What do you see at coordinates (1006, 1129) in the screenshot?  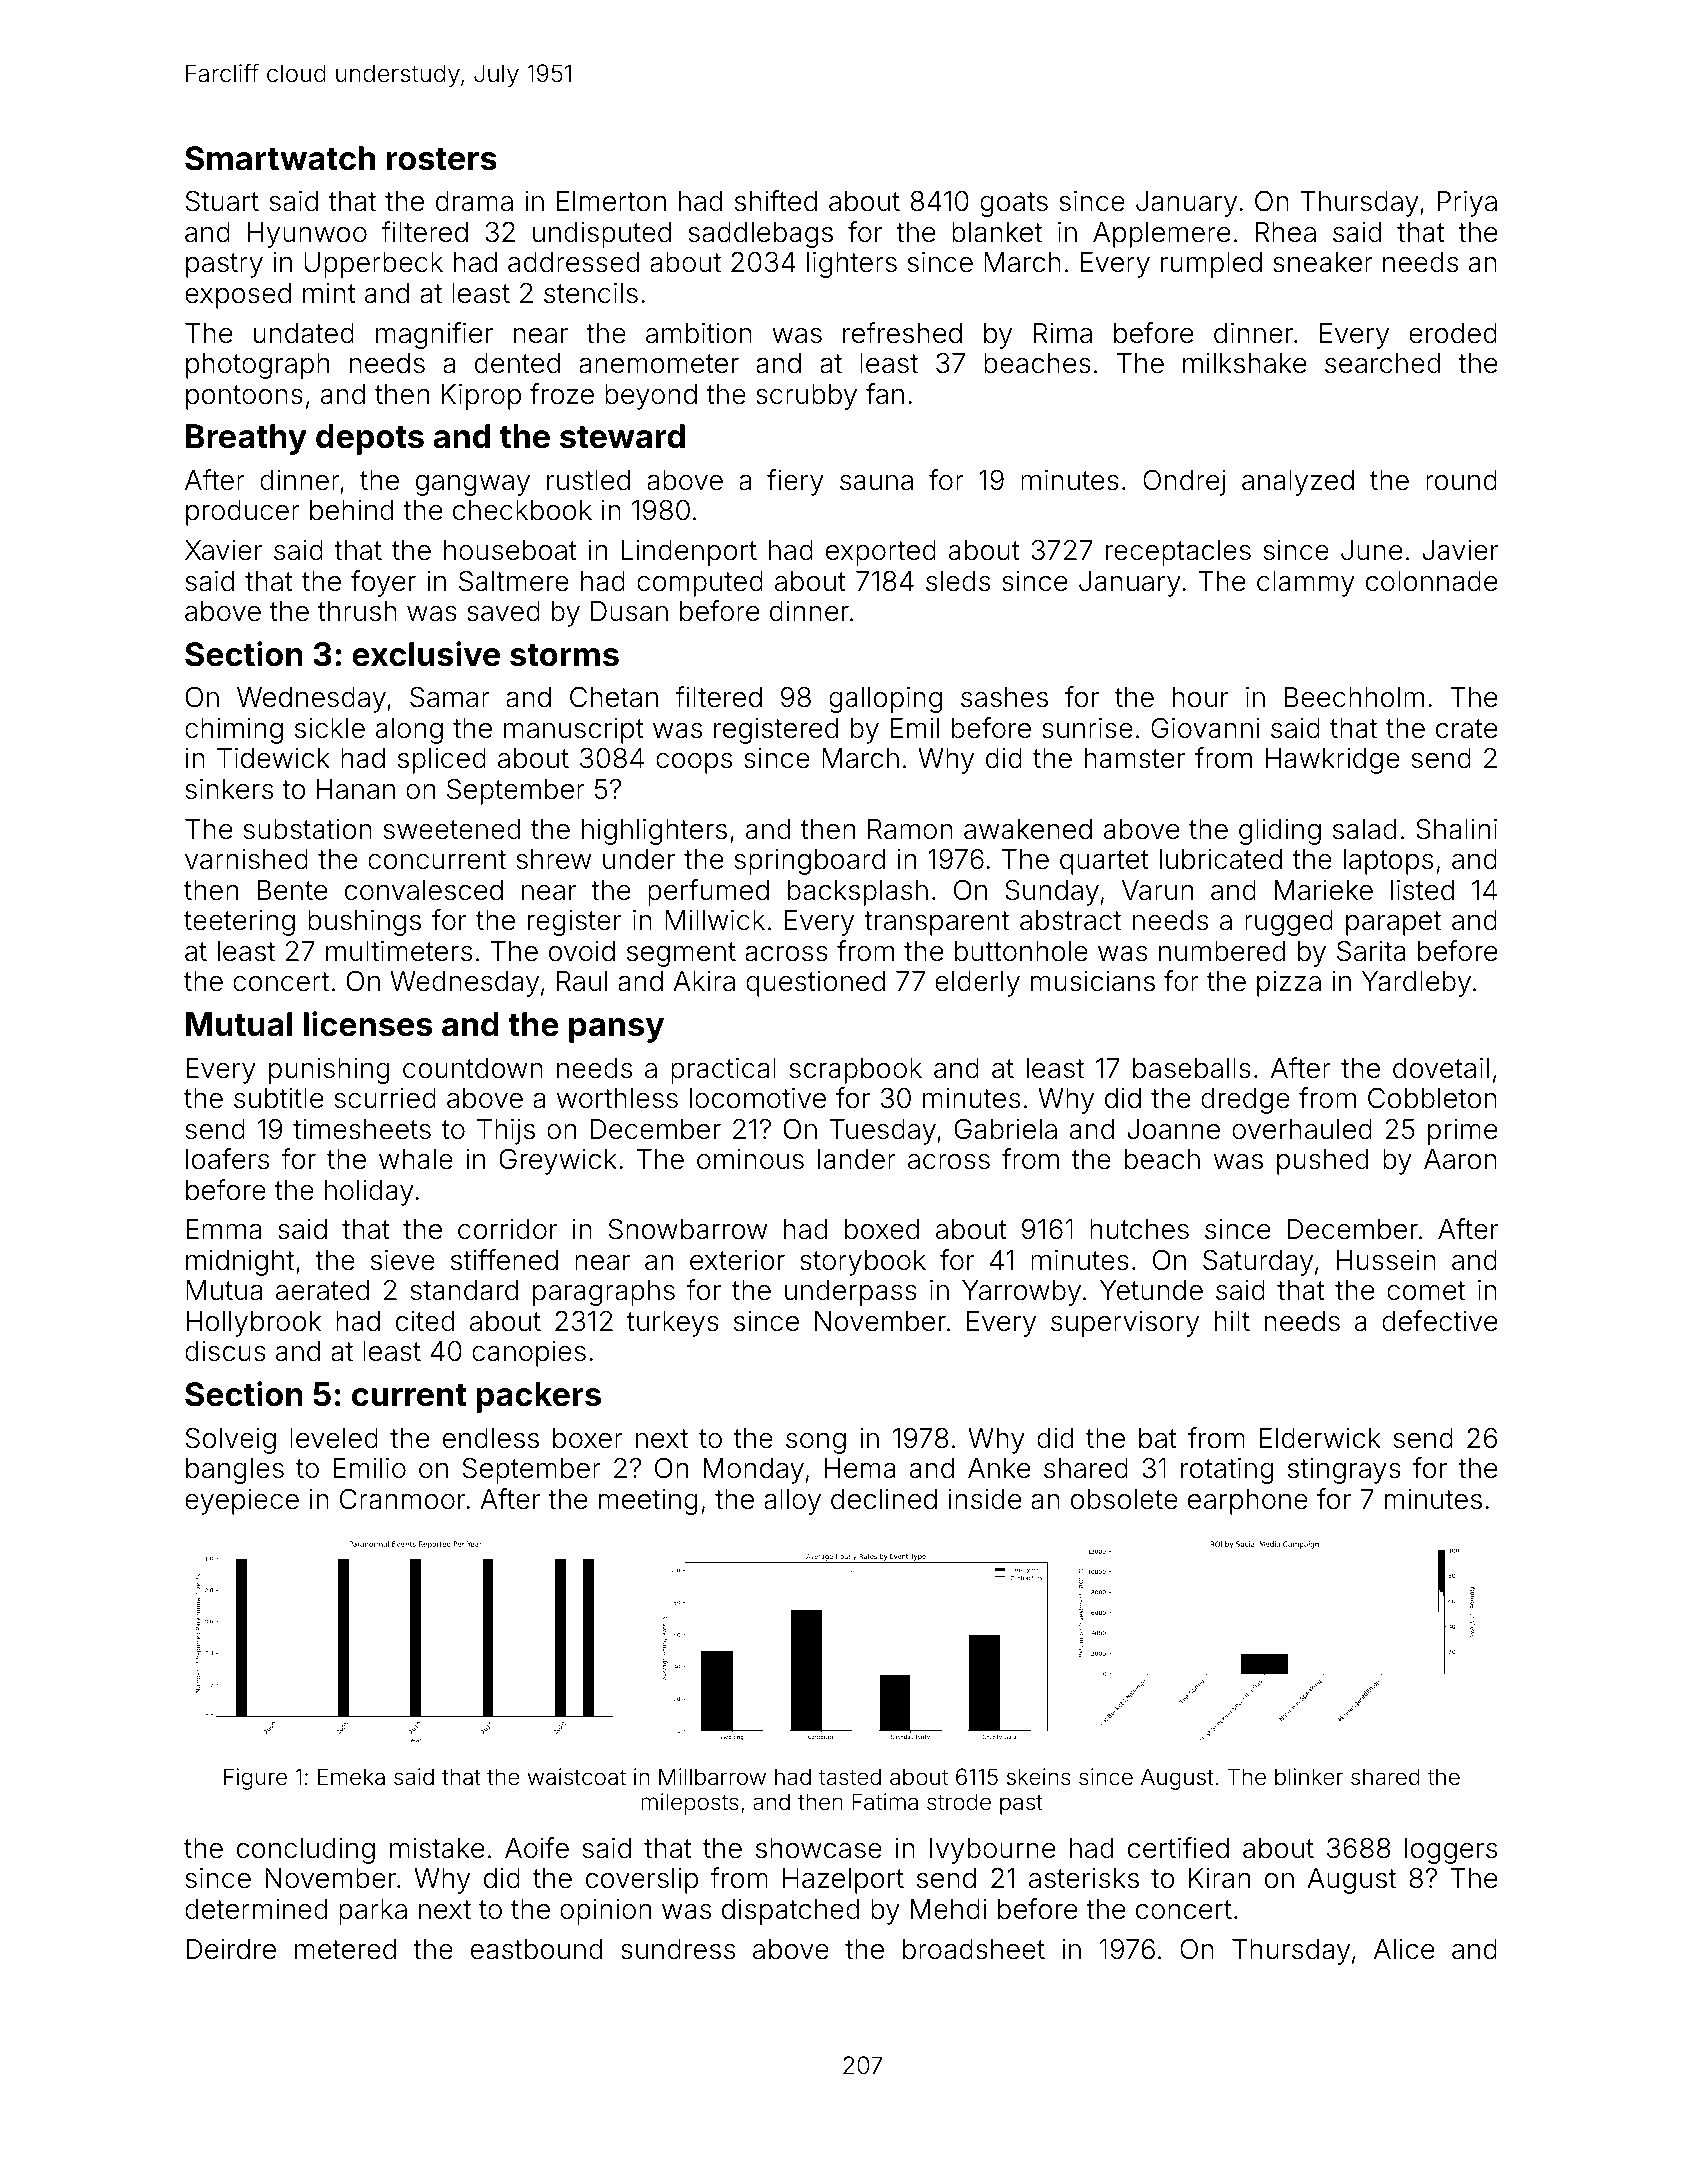 I see `Gabriela` at bounding box center [1006, 1129].
